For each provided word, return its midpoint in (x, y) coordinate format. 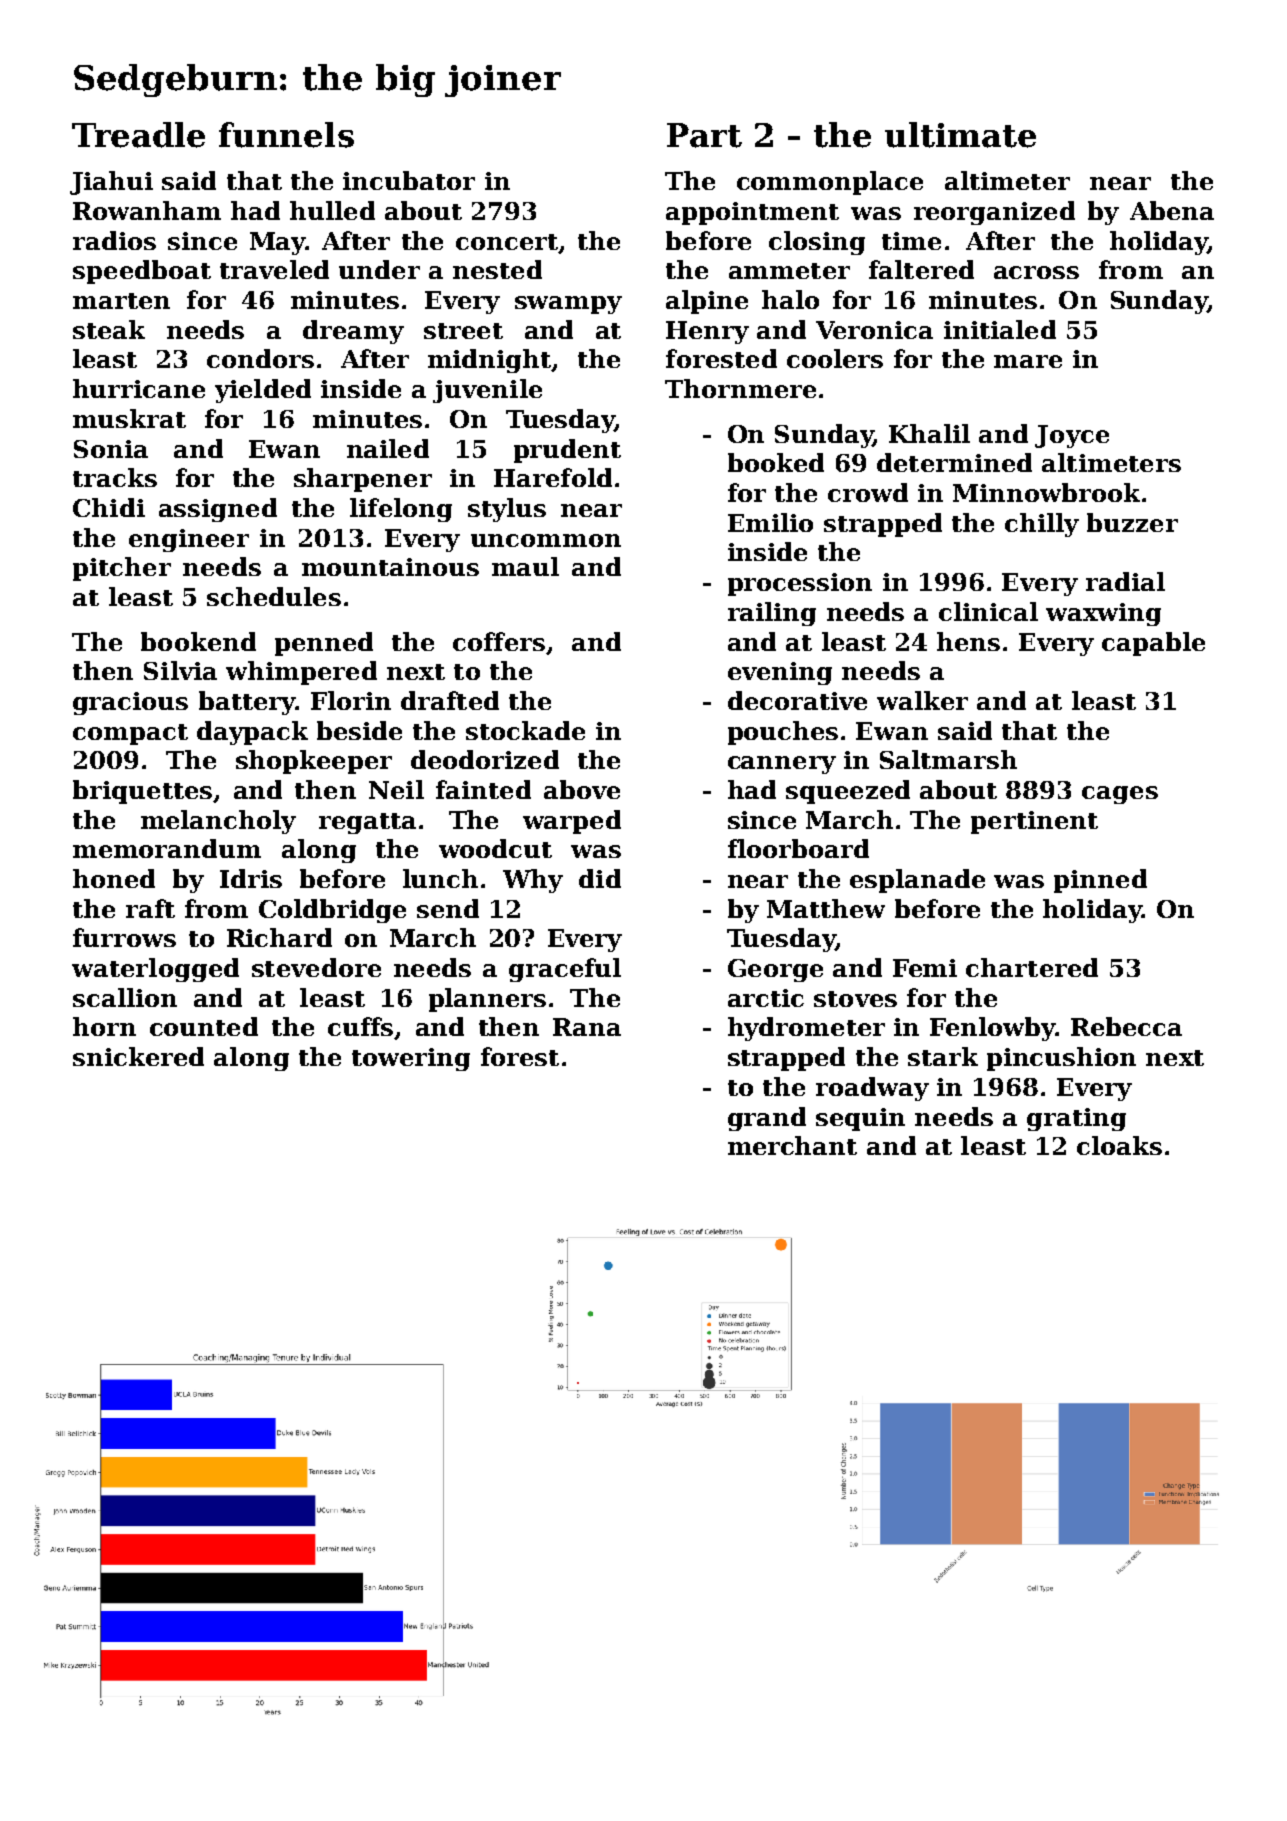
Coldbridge (332, 911)
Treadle (138, 135)
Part (704, 135)
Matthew (826, 908)
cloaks (1119, 1145)
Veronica (874, 330)
